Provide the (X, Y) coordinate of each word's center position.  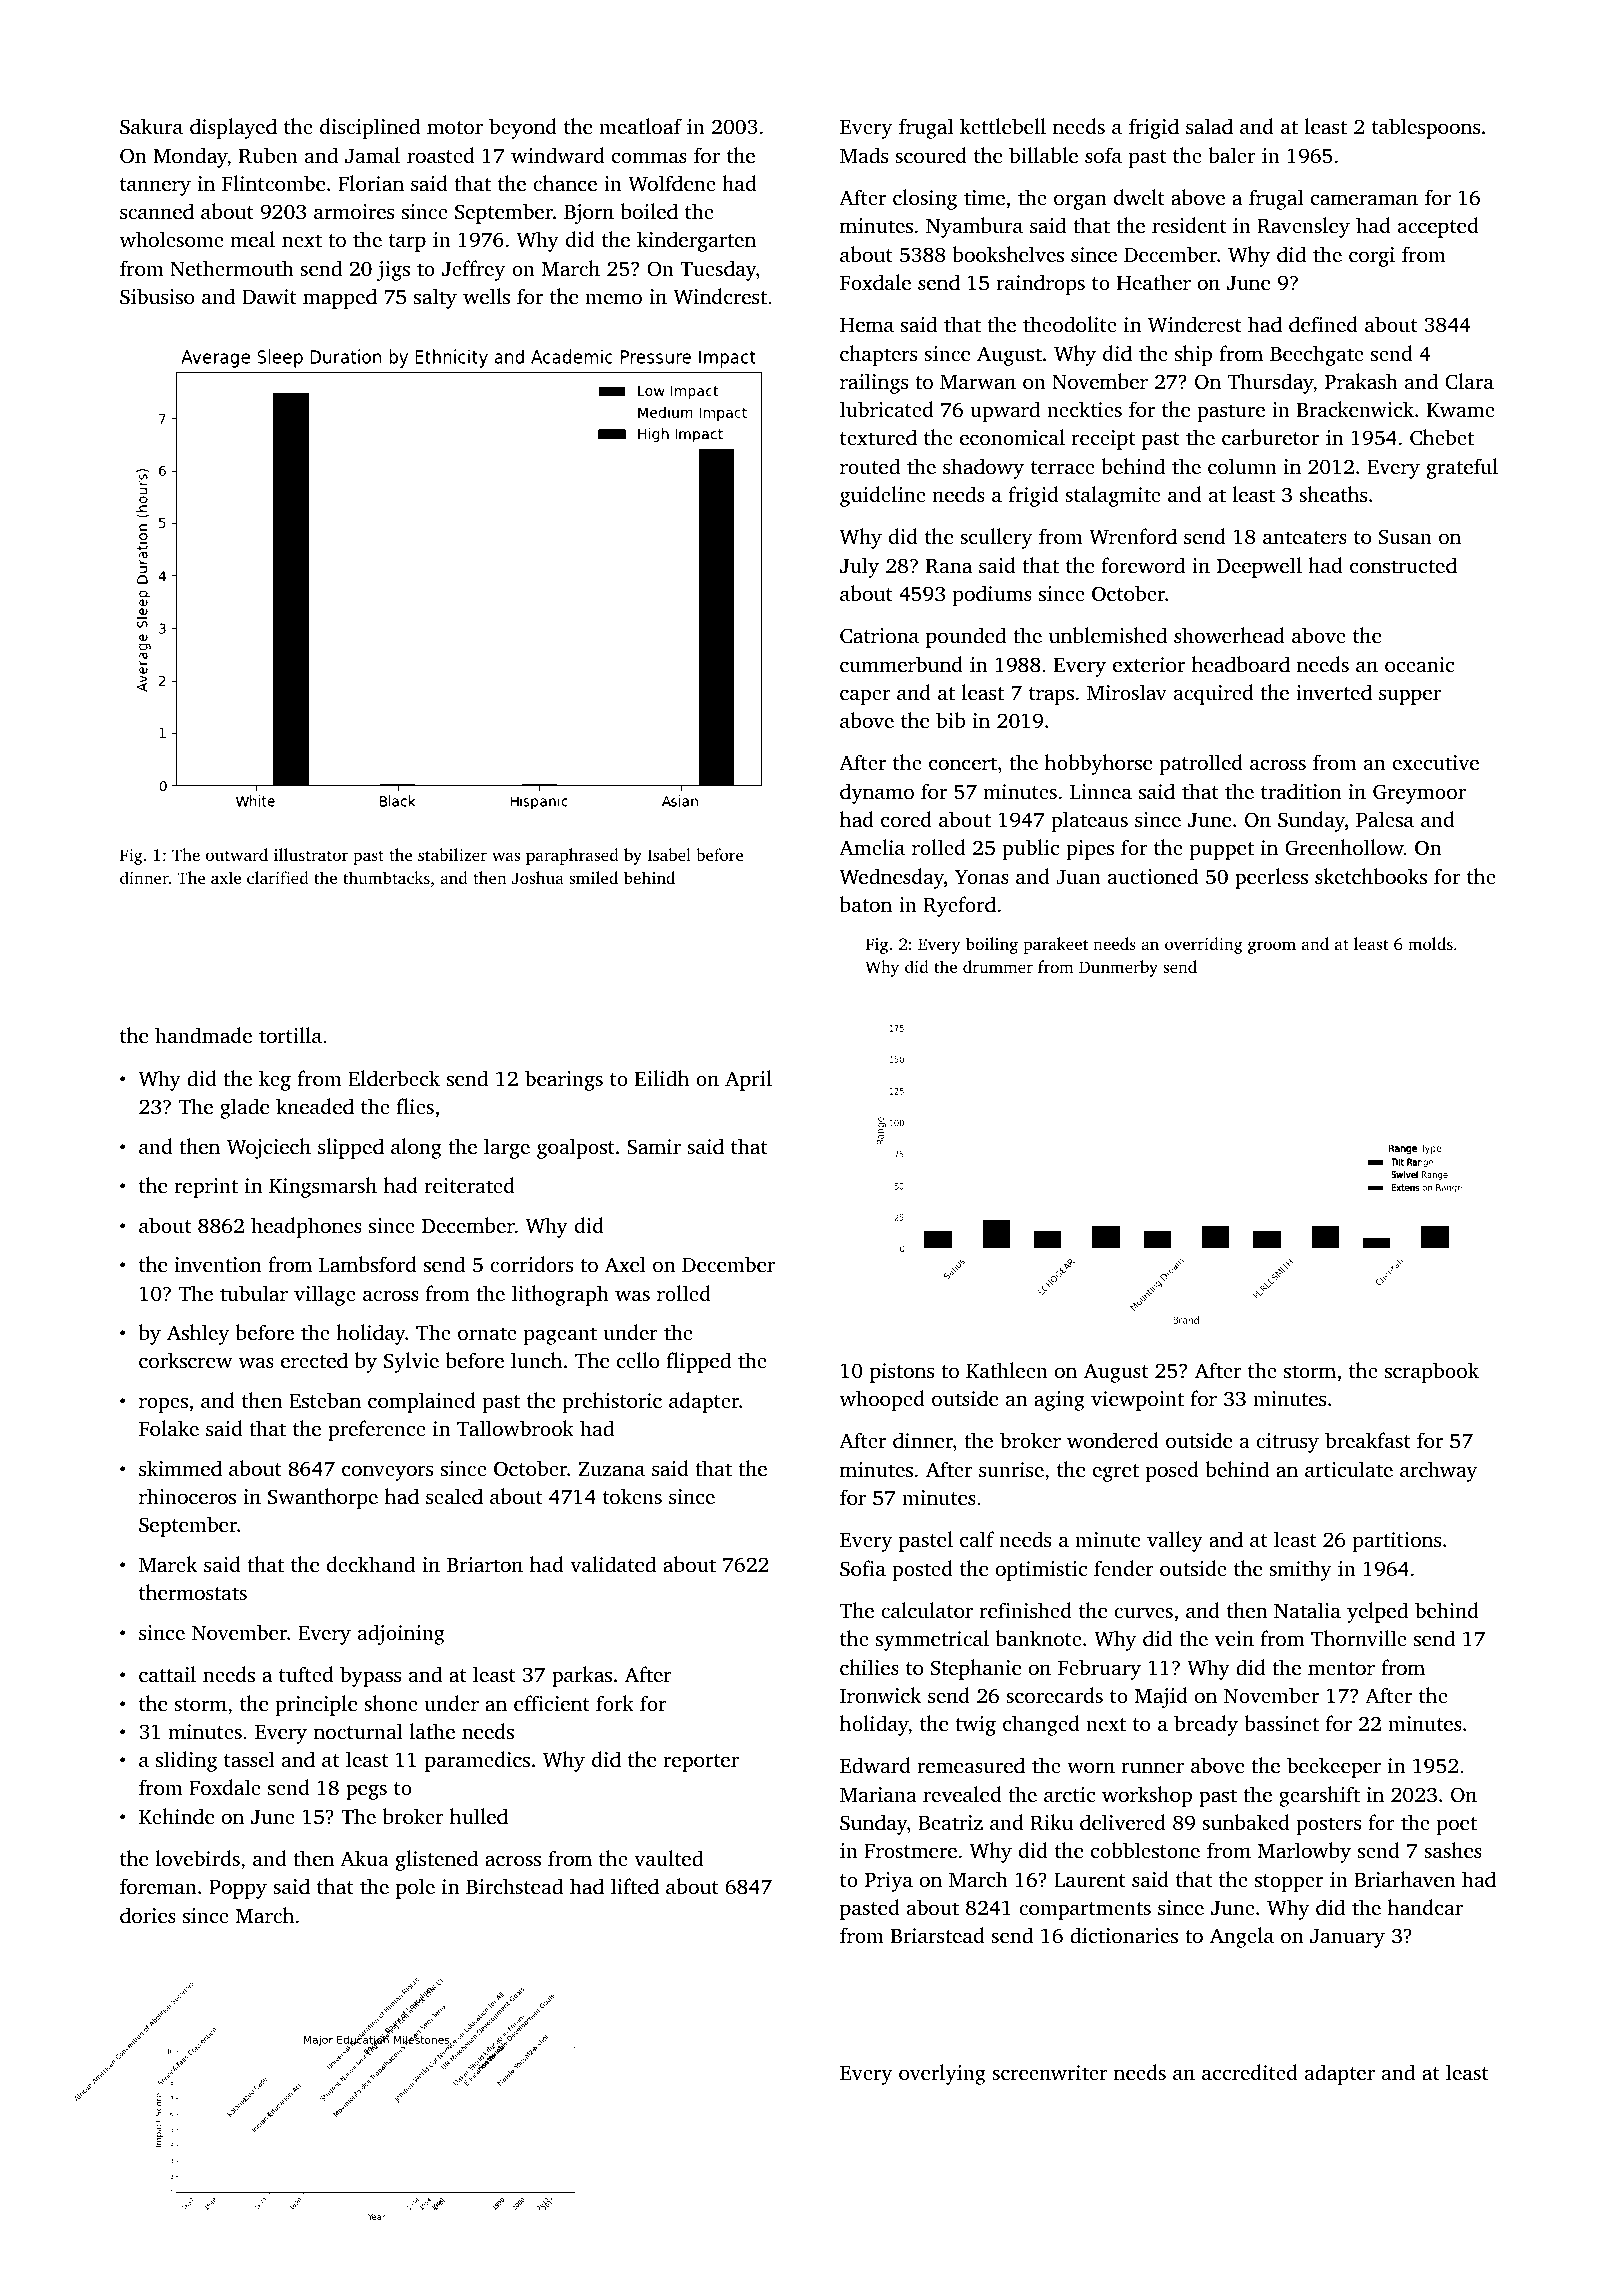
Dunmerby (1118, 968)
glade (244, 1108)
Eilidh (662, 1078)
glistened (437, 1860)
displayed (233, 128)
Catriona (879, 636)
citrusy (1287, 1443)
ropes (163, 1405)
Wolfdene (672, 183)
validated (613, 1564)
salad (1209, 126)
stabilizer (452, 854)
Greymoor (1419, 794)
